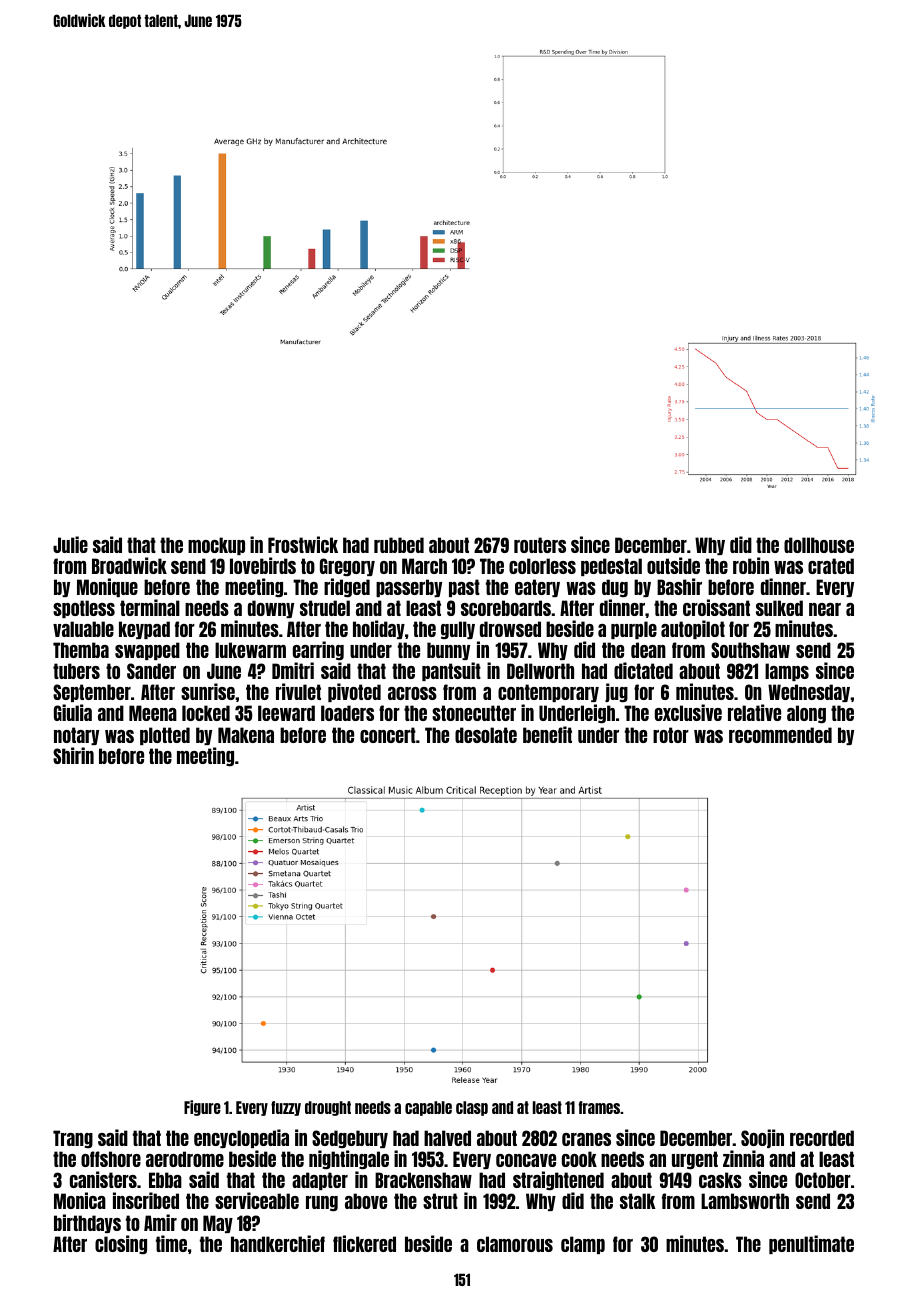 Image resolution: width=908 pixels, height=1316 pixels. Describe the element at coordinates (73, 755) in the screenshot. I see `Shirin` at that location.
